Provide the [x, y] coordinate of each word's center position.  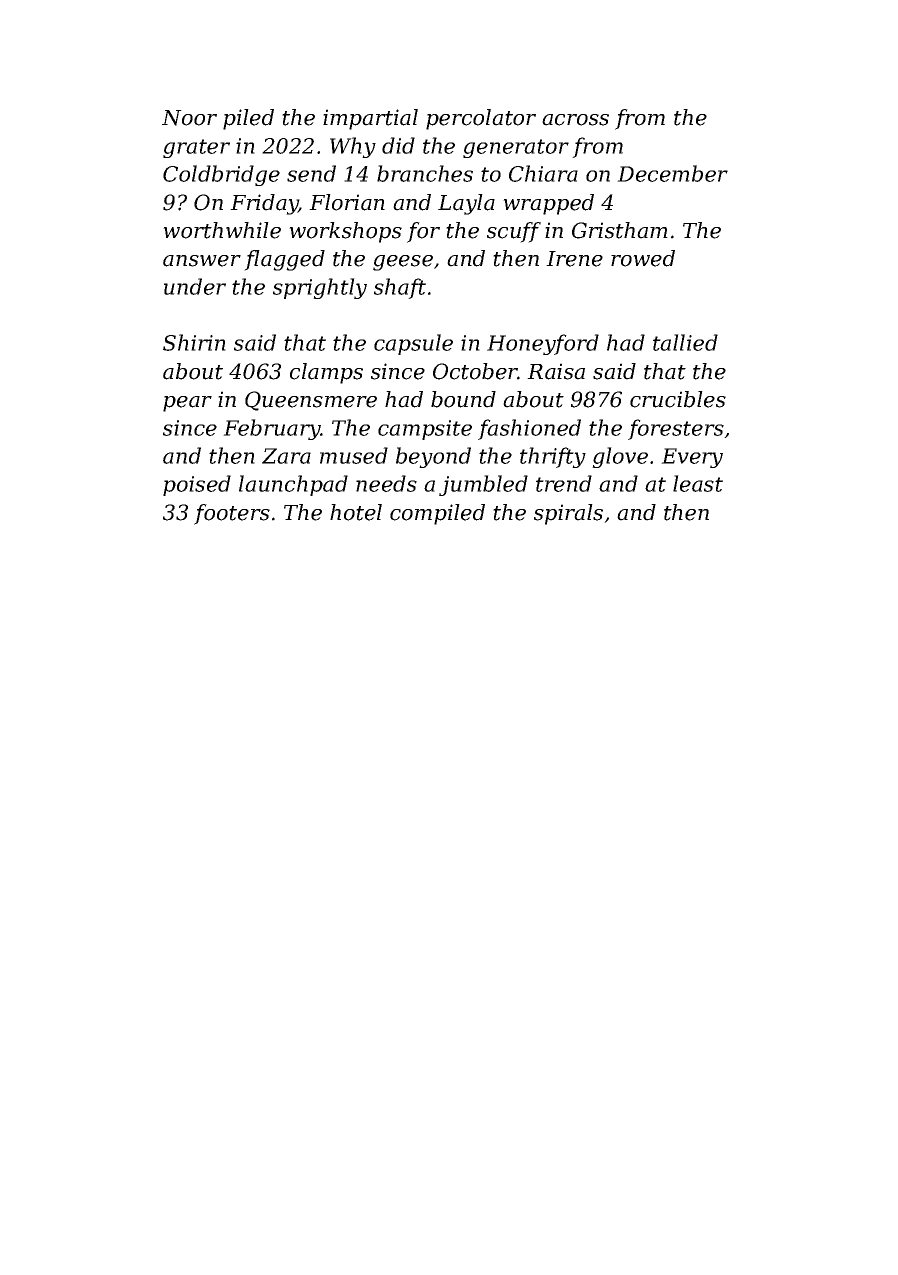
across [575, 120]
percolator [481, 119]
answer [202, 261]
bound [463, 399]
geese [403, 263]
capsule [413, 344]
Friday [264, 204]
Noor [189, 118]
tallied [685, 342]
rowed [643, 258]
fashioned [529, 429]
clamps [326, 373]
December [672, 173]
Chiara [543, 173]
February [272, 429]
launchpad [293, 485]
